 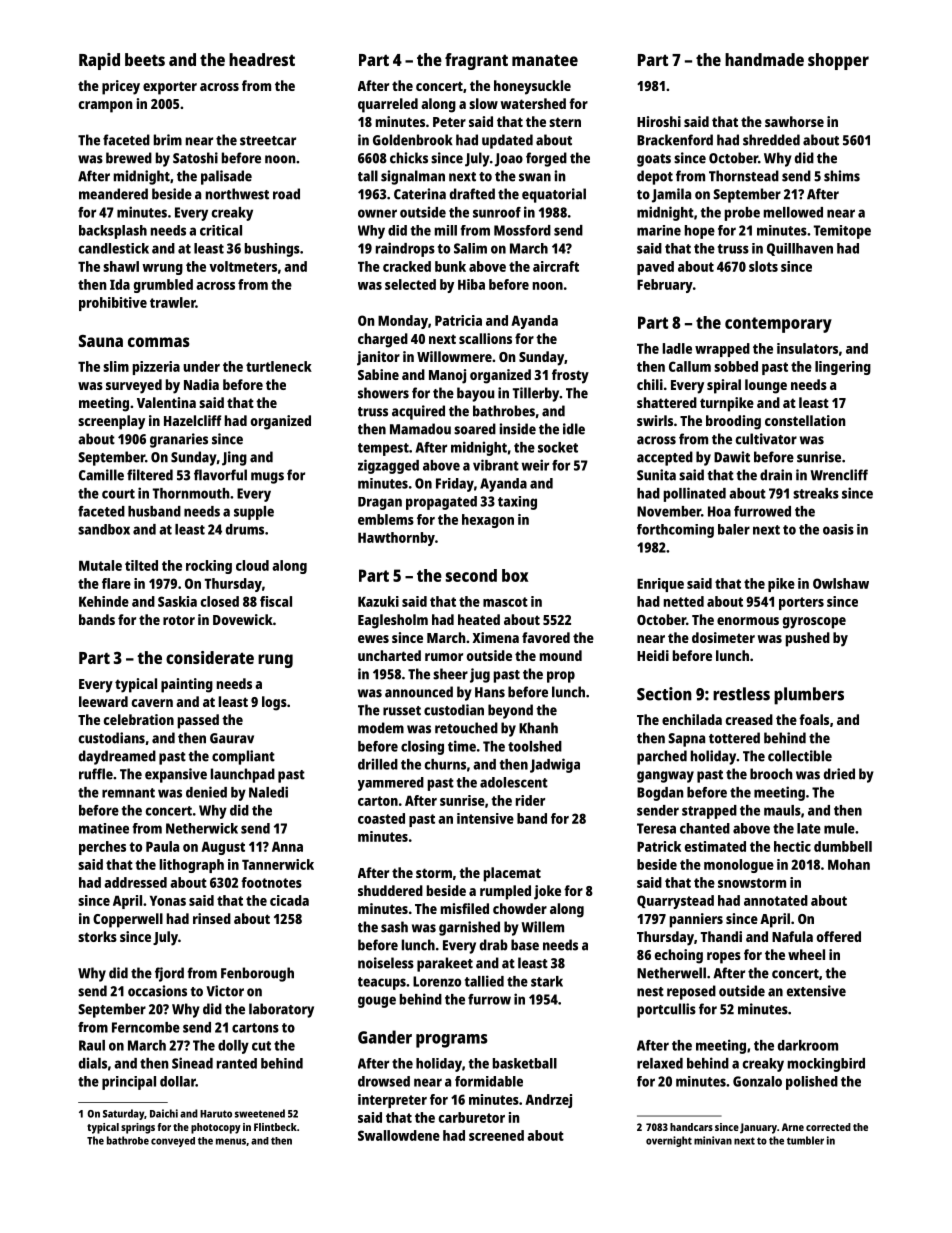 I want to click on prohibitive, so click(x=113, y=304).
